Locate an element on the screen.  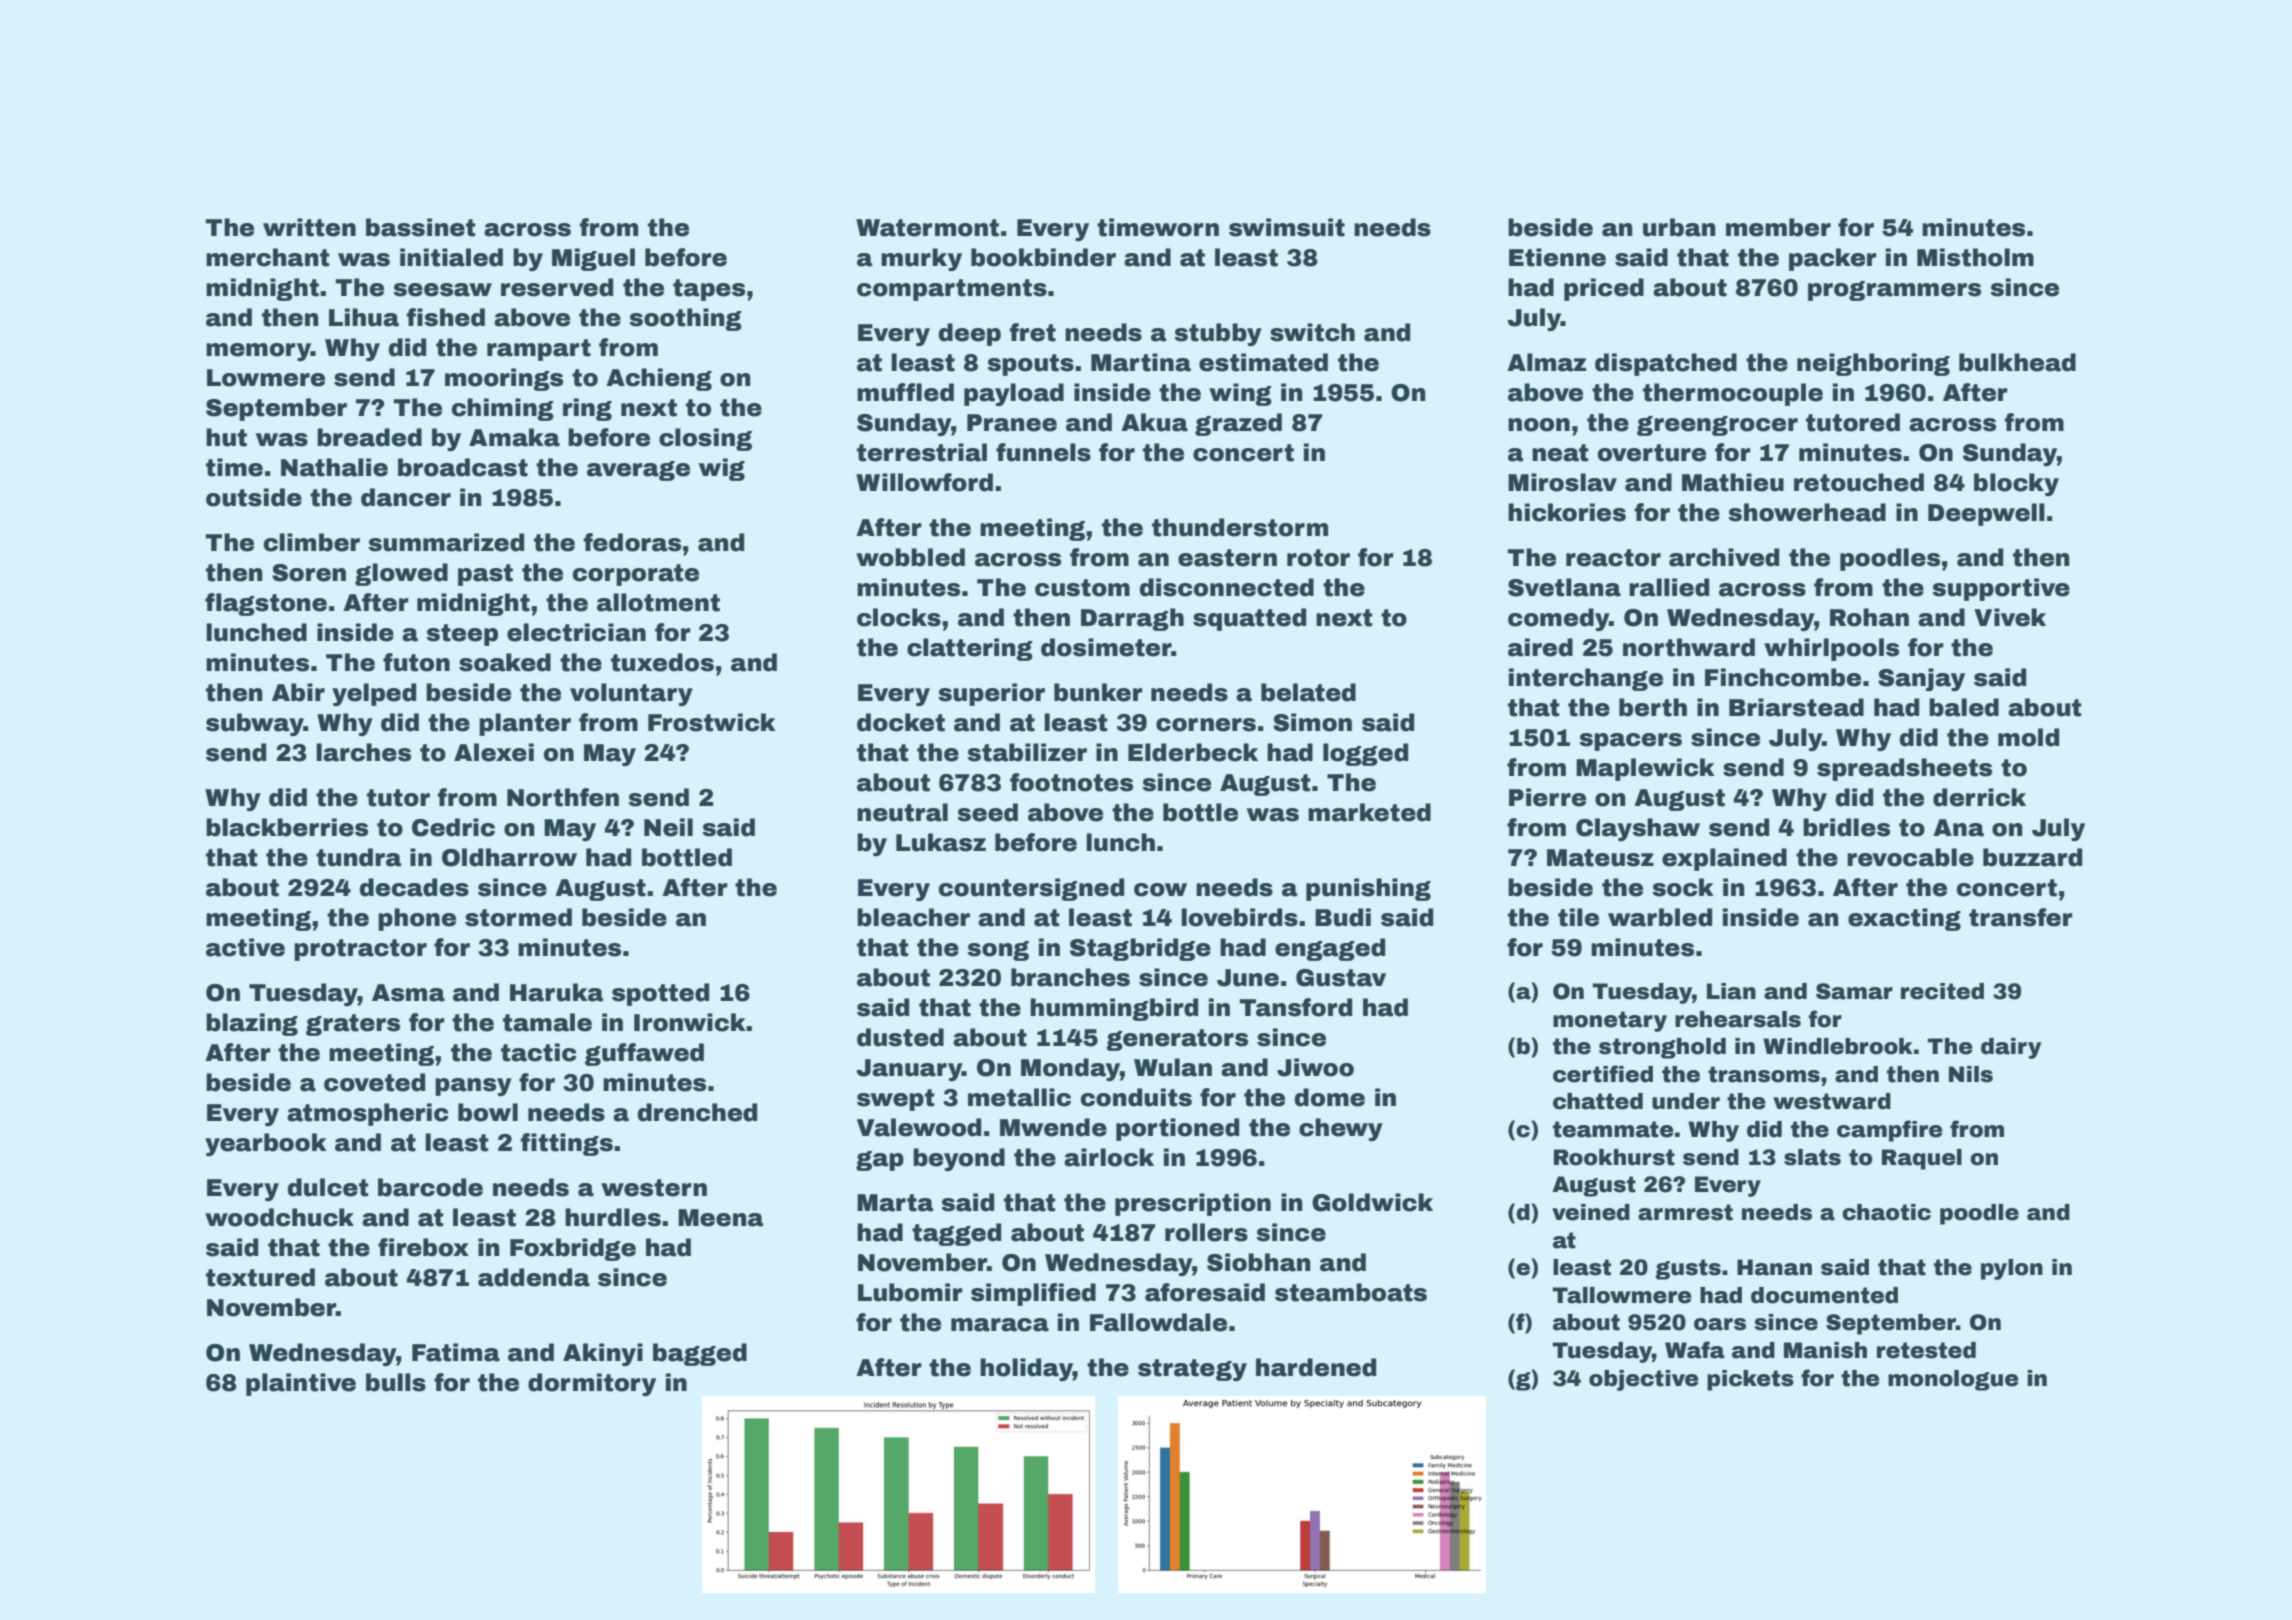
fittings is located at coordinates (566, 1144).
